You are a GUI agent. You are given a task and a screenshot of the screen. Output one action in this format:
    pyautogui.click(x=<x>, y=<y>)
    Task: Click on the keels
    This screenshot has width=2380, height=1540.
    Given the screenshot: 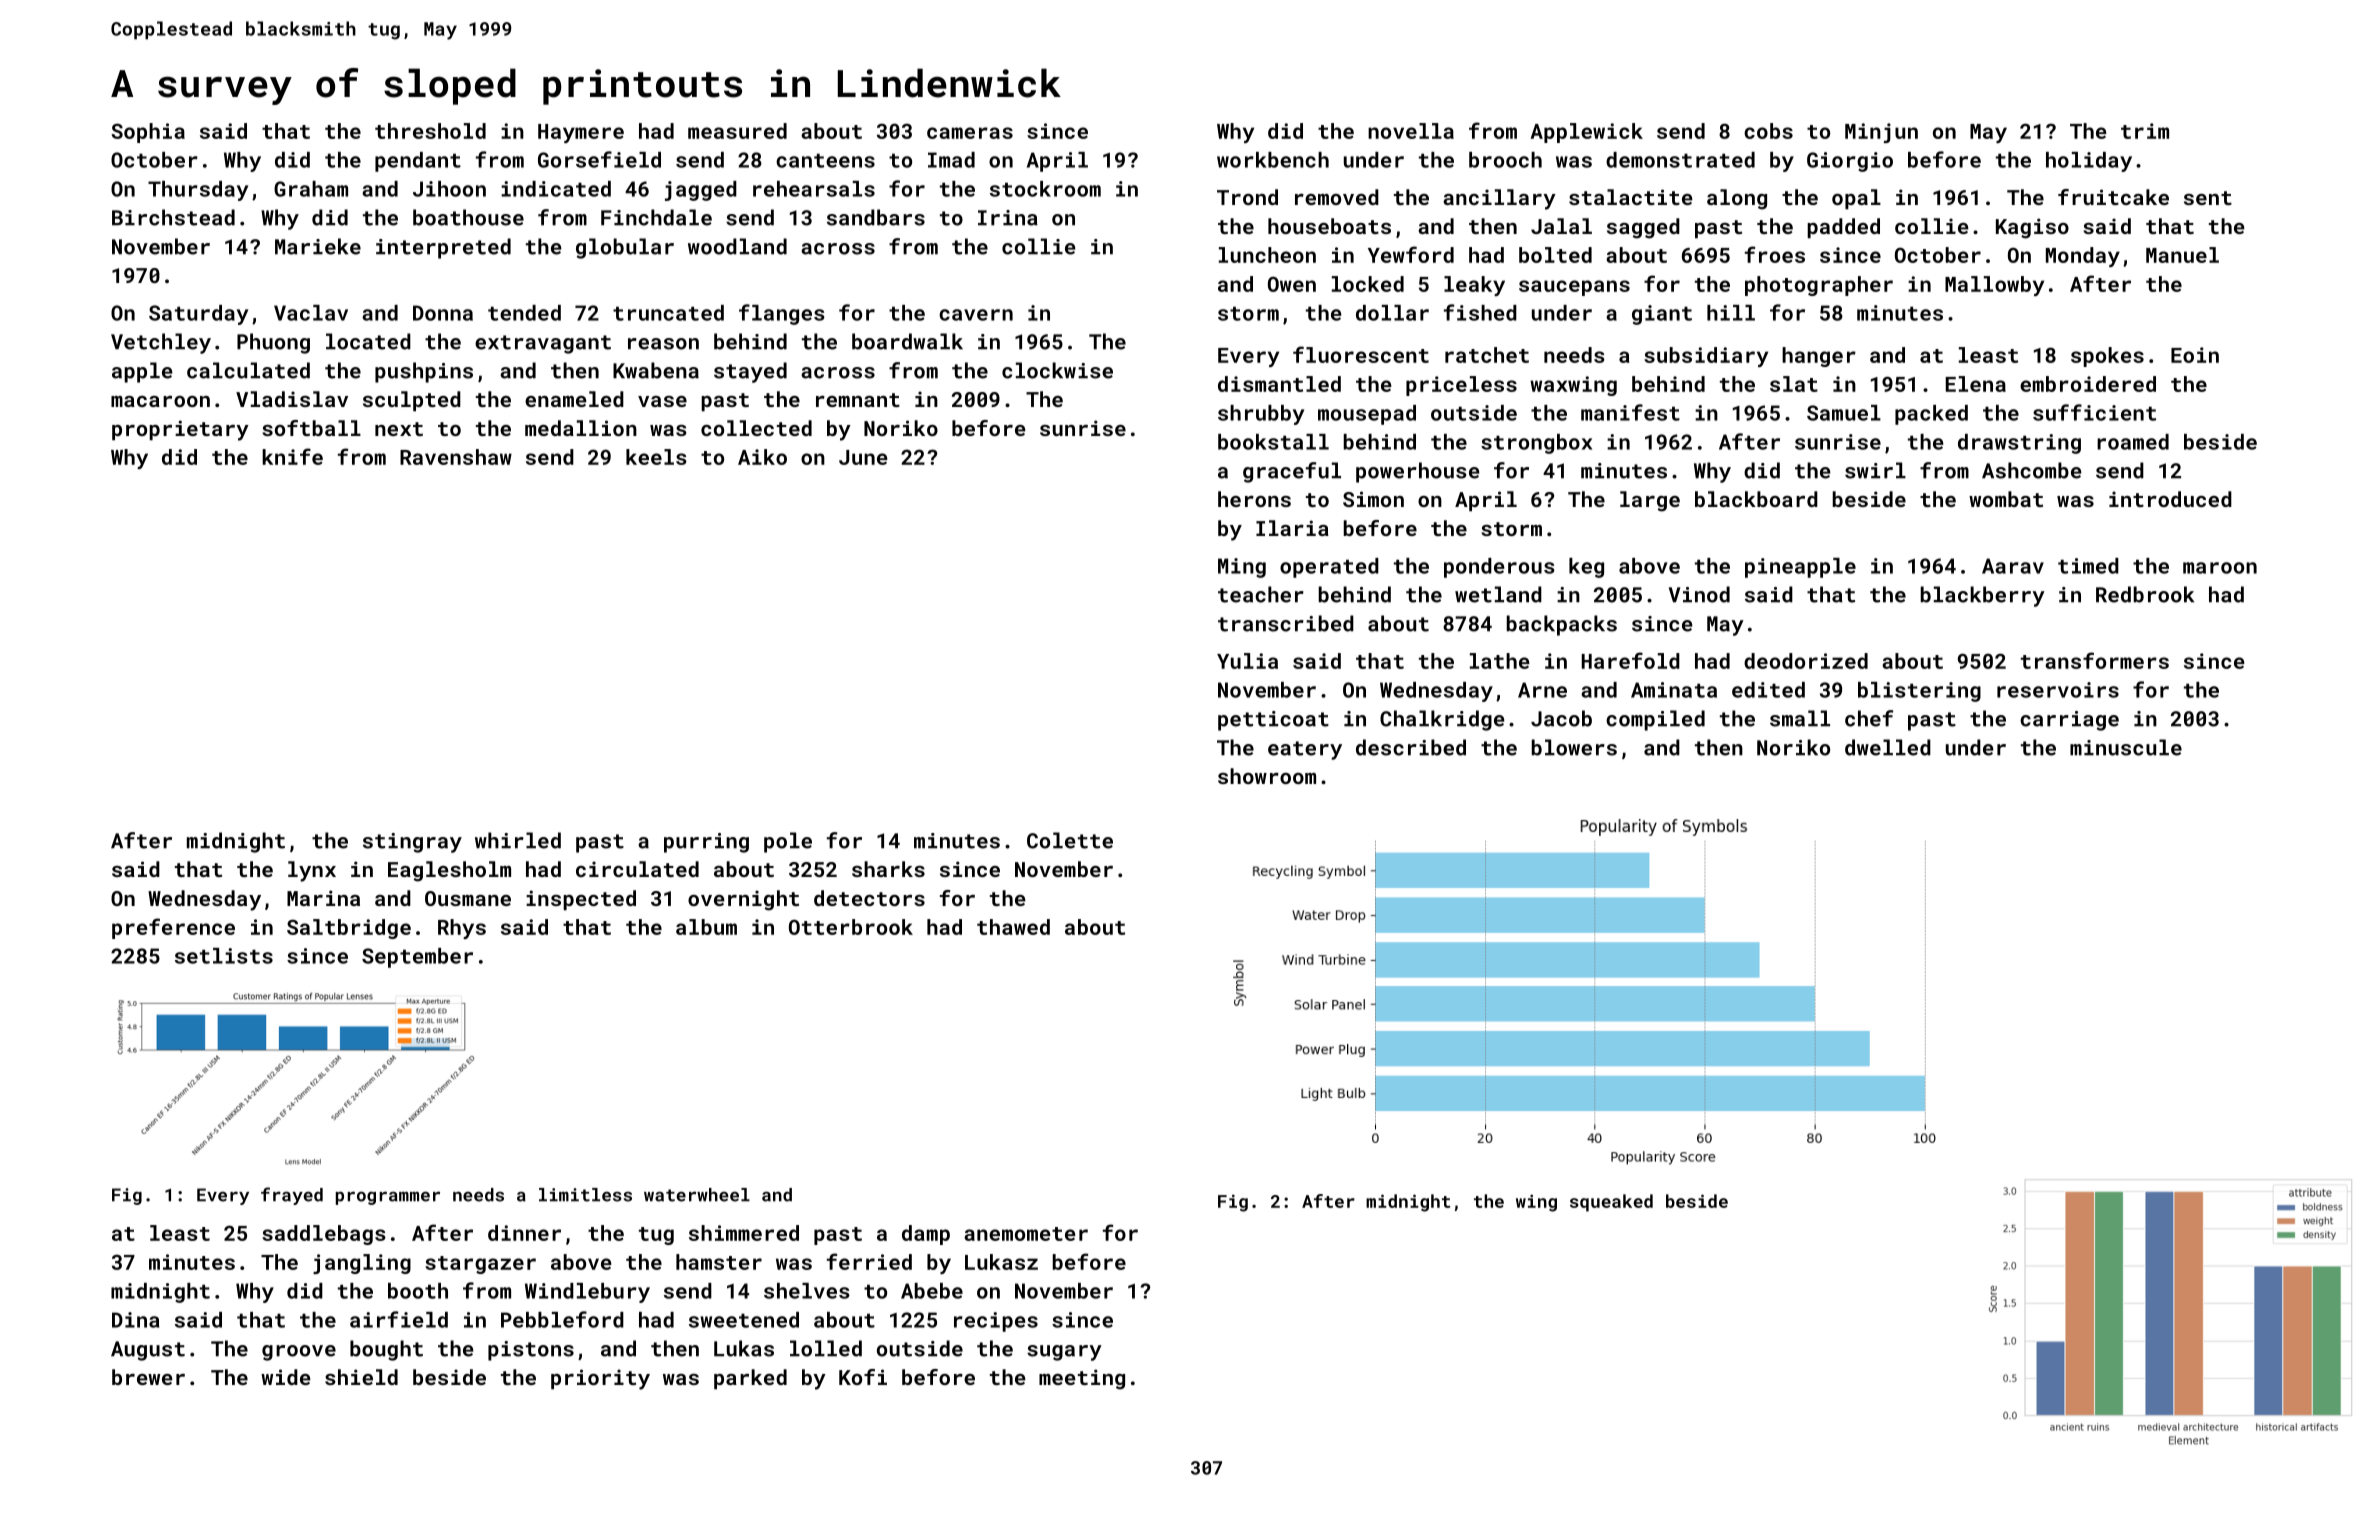 What is the action you would take?
    pyautogui.click(x=656, y=457)
